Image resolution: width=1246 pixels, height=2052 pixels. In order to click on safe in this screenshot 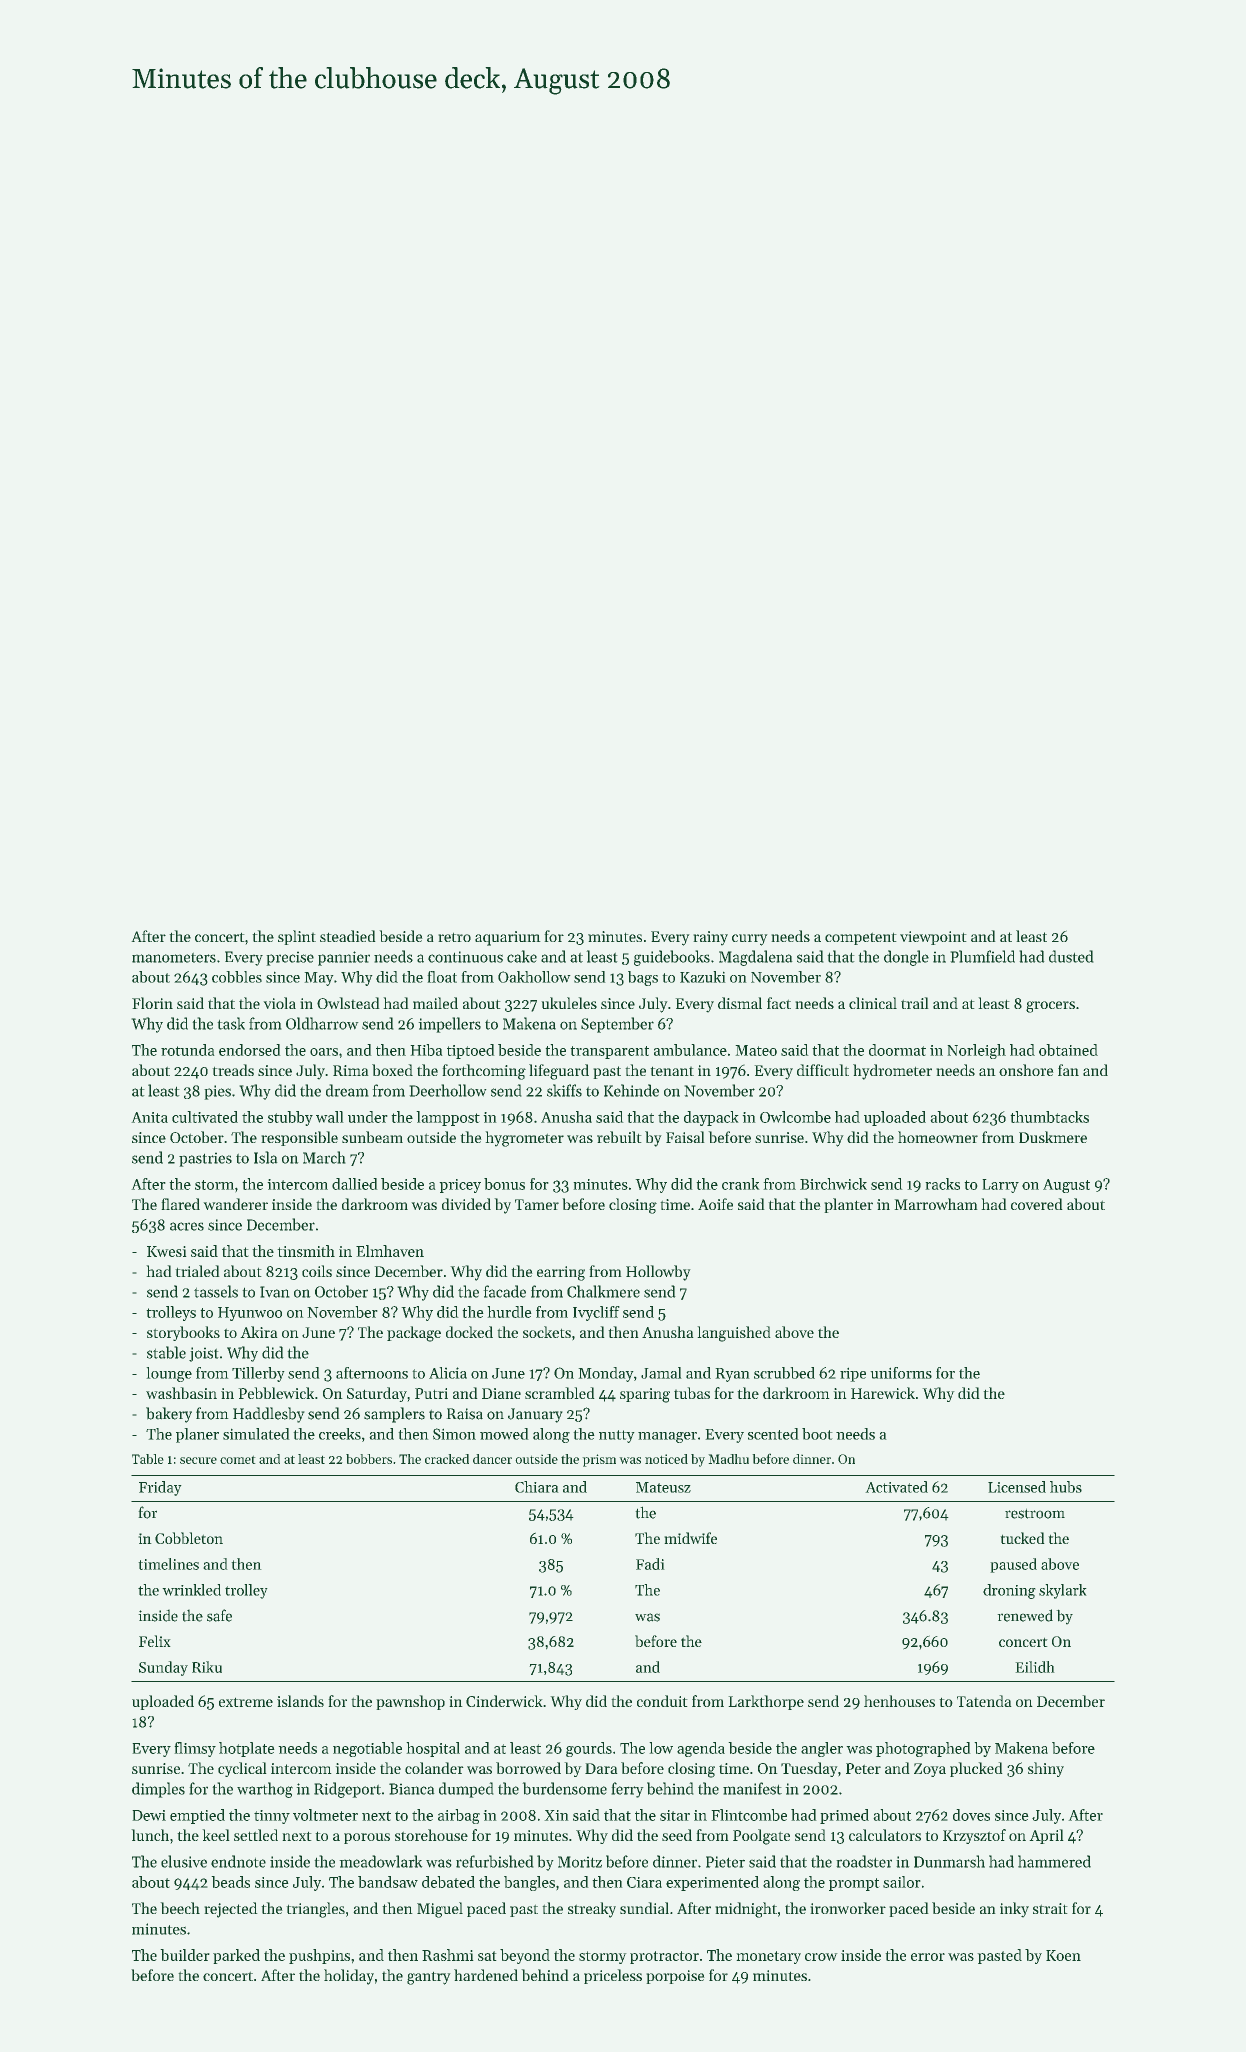, I will do `click(219, 1615)`.
